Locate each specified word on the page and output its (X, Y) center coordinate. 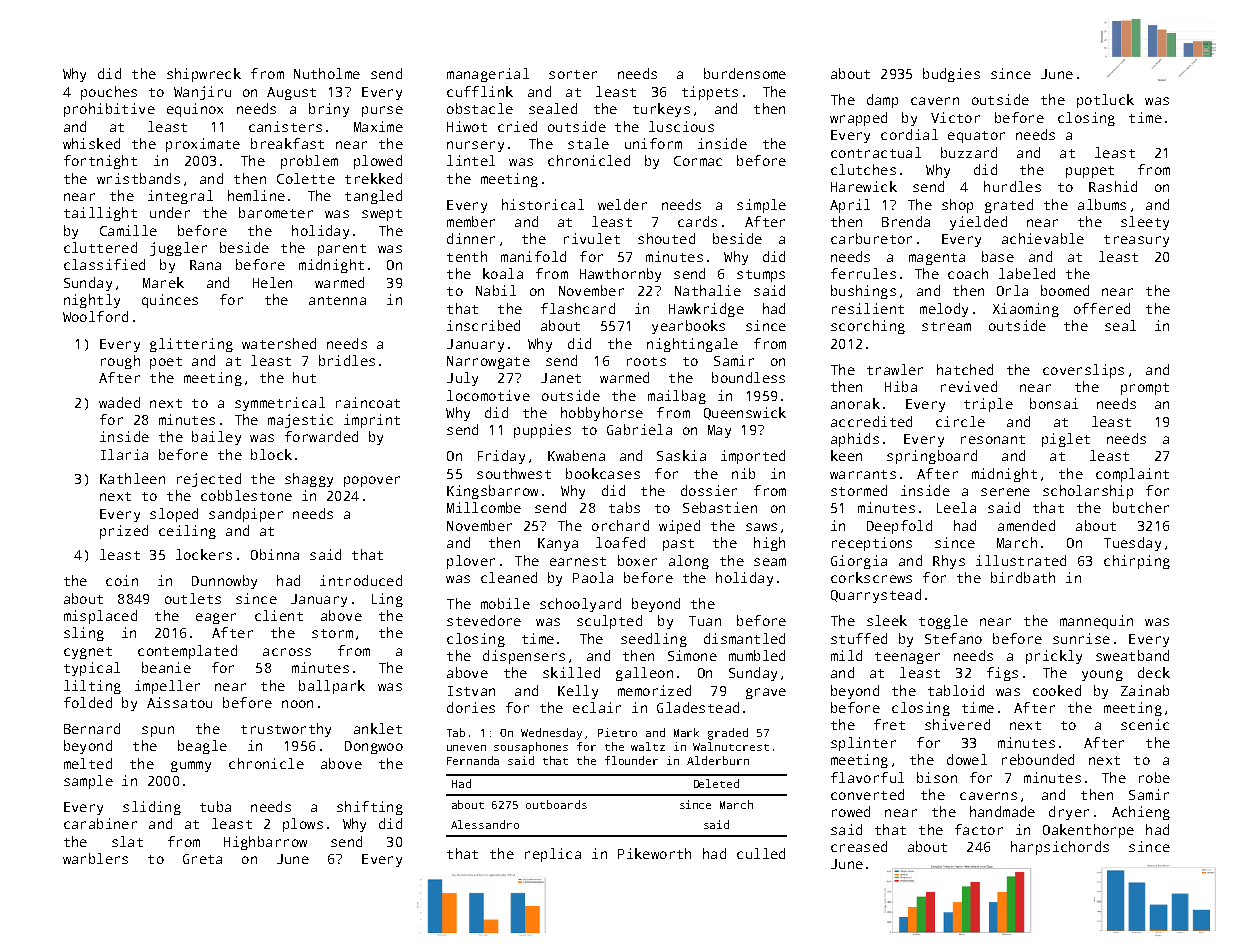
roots (646, 361)
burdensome (745, 73)
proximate (203, 145)
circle (960, 421)
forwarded (321, 436)
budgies (951, 75)
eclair (597, 707)
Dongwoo (374, 747)
